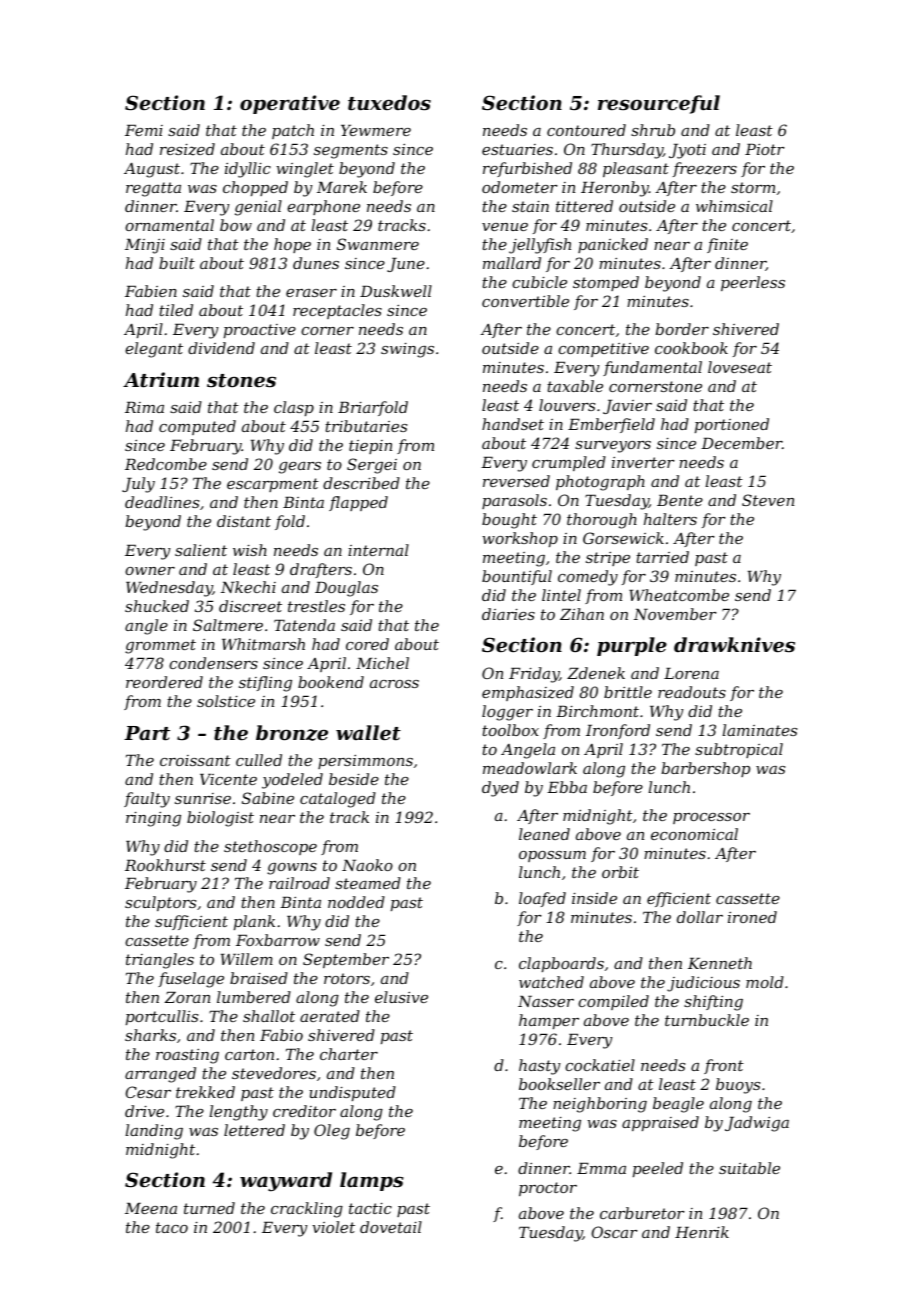  I want to click on July, so click(138, 485).
